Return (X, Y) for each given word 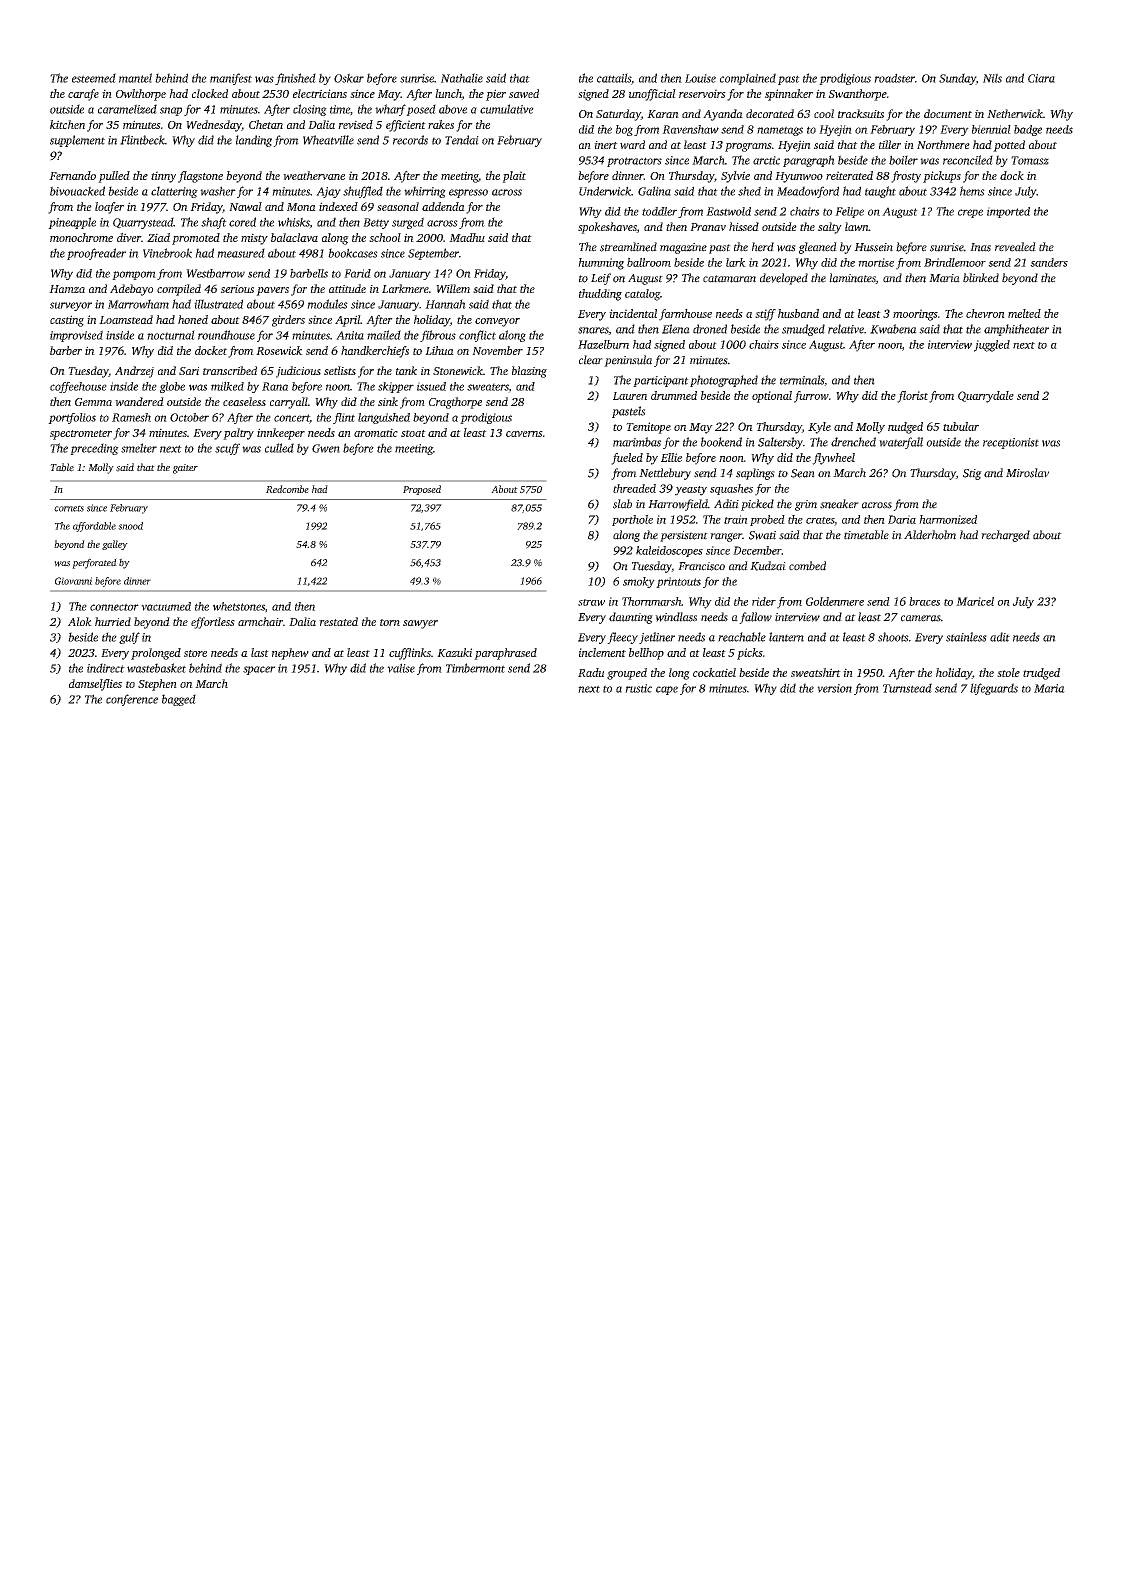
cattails (614, 78)
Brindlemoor (955, 262)
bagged (179, 700)
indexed (338, 206)
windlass (676, 617)
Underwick (605, 191)
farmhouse (685, 315)
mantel (135, 78)
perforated (94, 563)
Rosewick (279, 350)
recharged (1005, 536)
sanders (1049, 262)
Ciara (1041, 78)
